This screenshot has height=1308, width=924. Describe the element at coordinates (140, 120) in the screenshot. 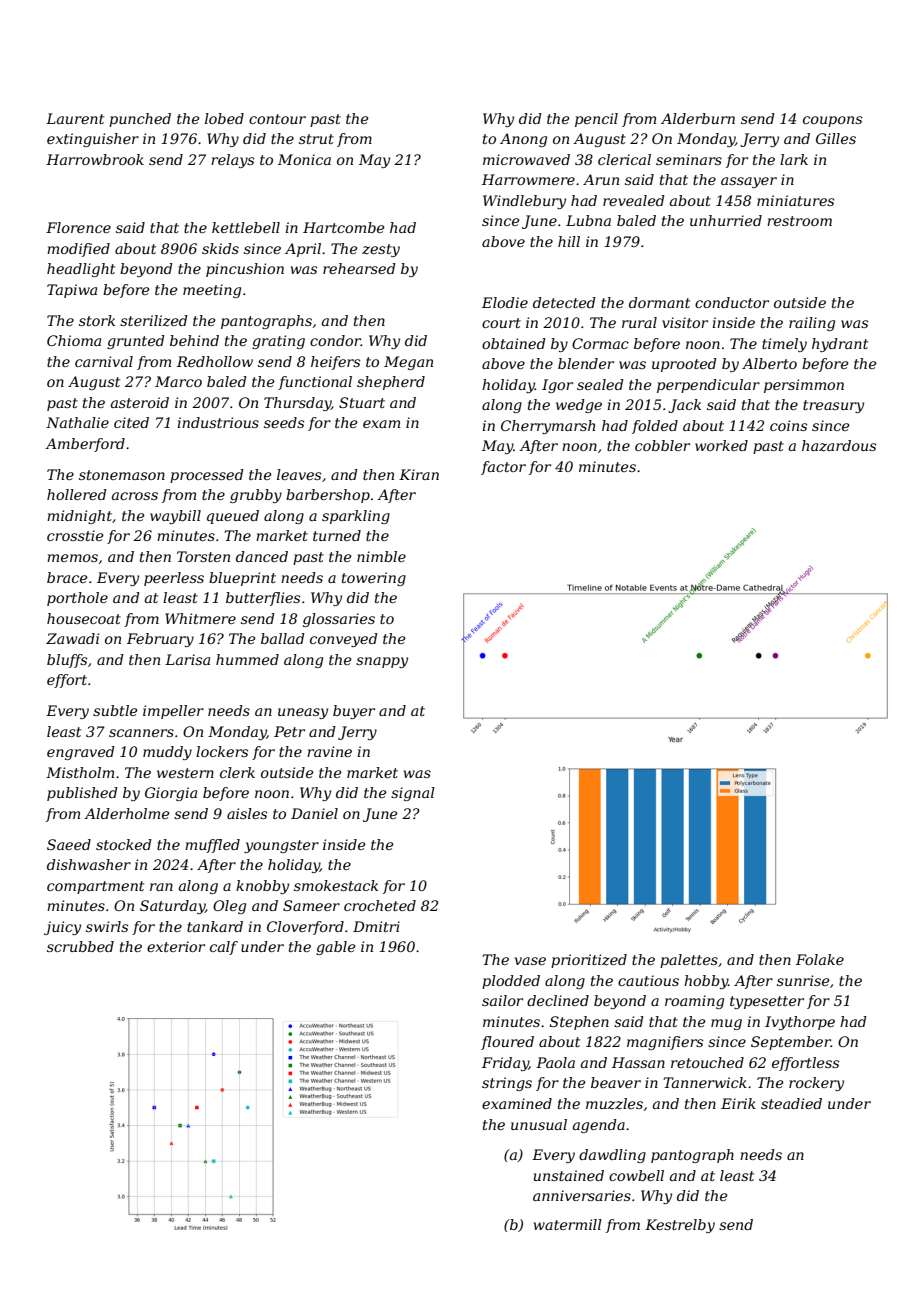

I see `punched` at that location.
